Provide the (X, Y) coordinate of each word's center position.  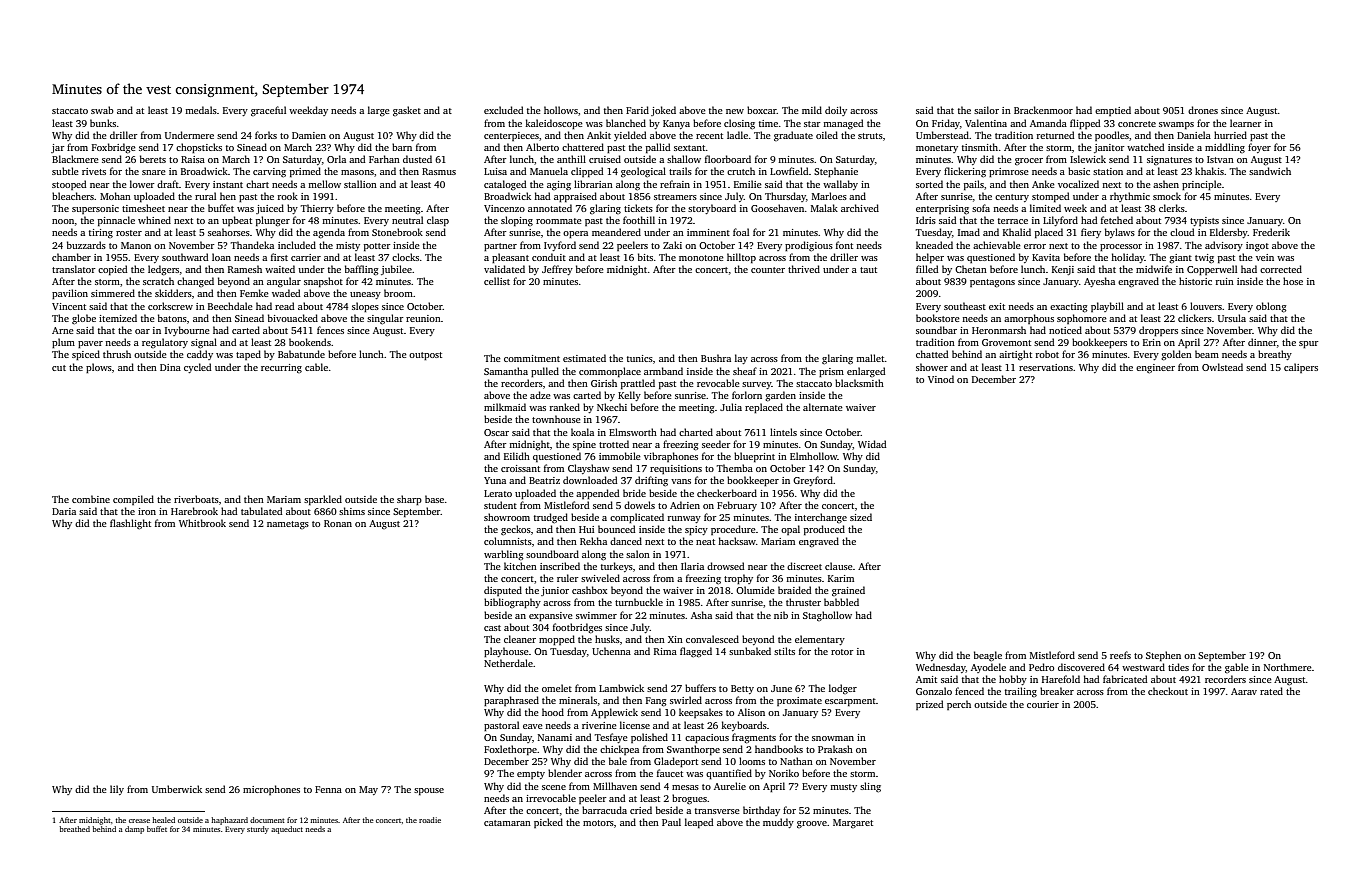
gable (1237, 668)
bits (645, 257)
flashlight (130, 524)
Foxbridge (114, 148)
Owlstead (1222, 367)
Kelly (629, 396)
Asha (701, 615)
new (735, 111)
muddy (778, 823)
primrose (1009, 172)
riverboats (196, 499)
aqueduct (287, 830)
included (297, 245)
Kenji (1063, 270)
